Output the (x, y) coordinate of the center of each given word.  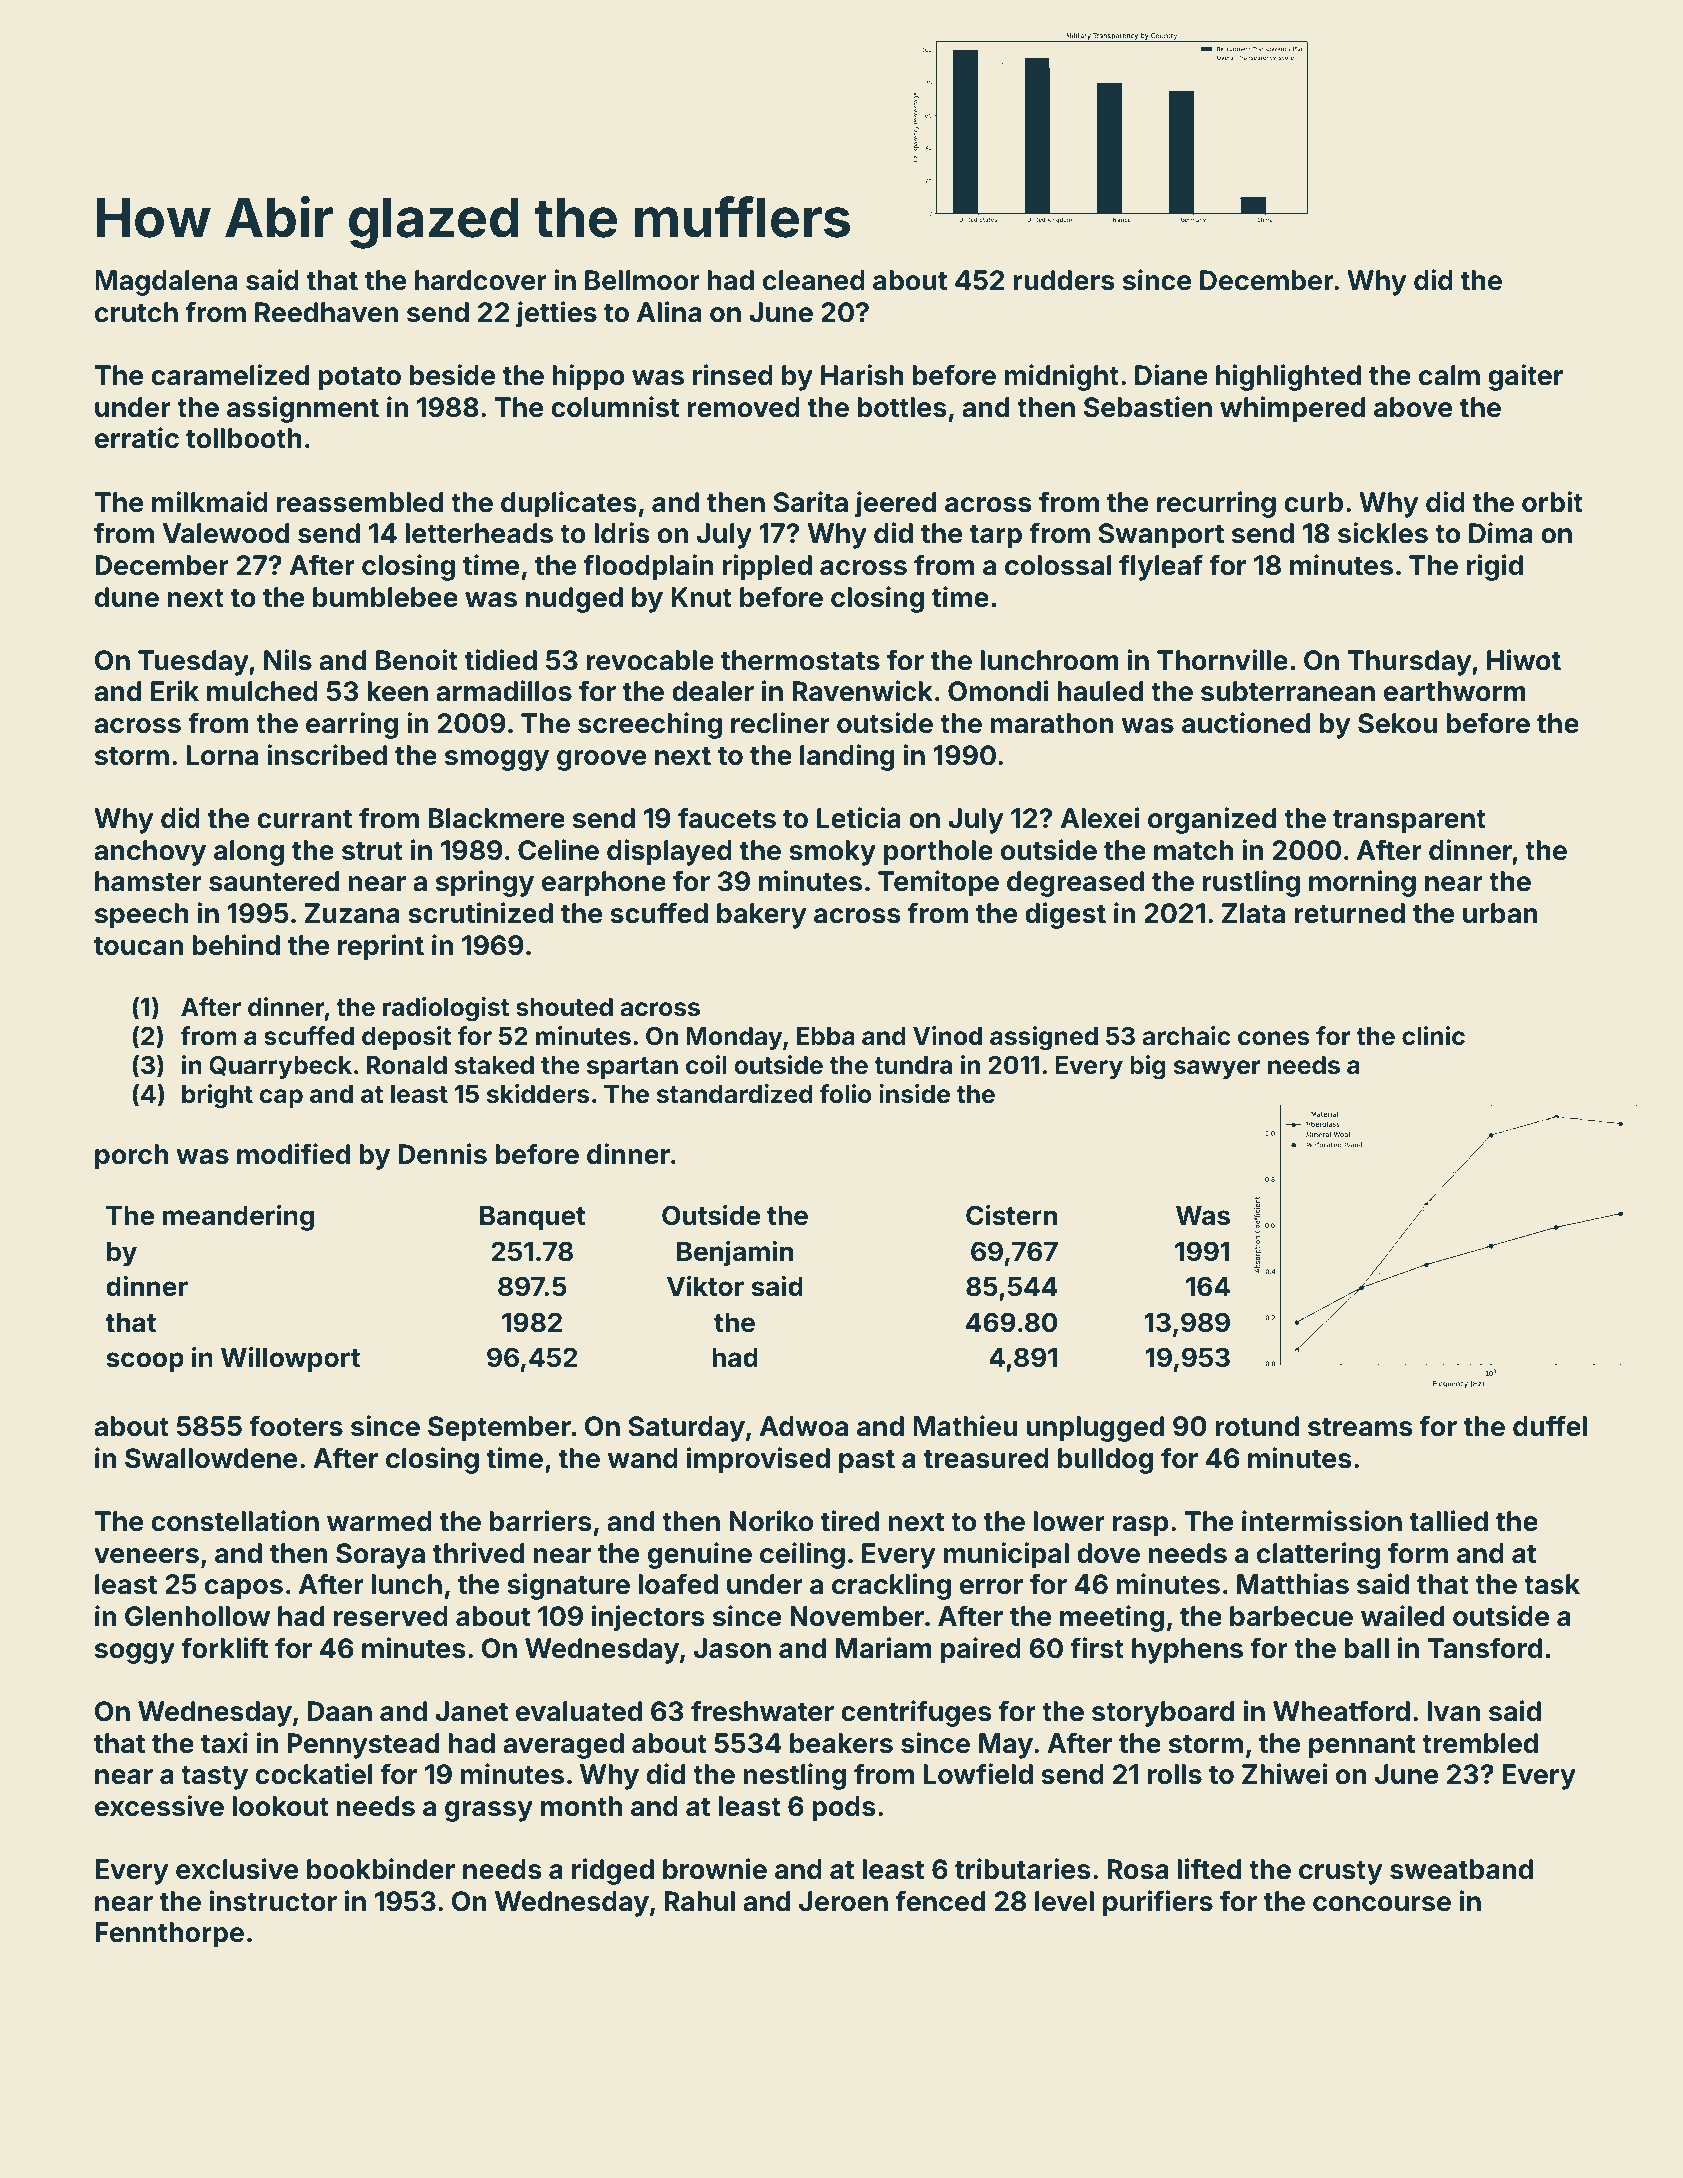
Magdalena (166, 283)
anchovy (150, 853)
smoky (832, 853)
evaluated (579, 1711)
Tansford (1484, 1648)
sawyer (1217, 1069)
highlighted (1288, 377)
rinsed (733, 375)
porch (131, 1157)
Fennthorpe (169, 1935)
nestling (794, 1776)
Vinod (947, 1036)
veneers (146, 1556)
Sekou (1397, 723)
